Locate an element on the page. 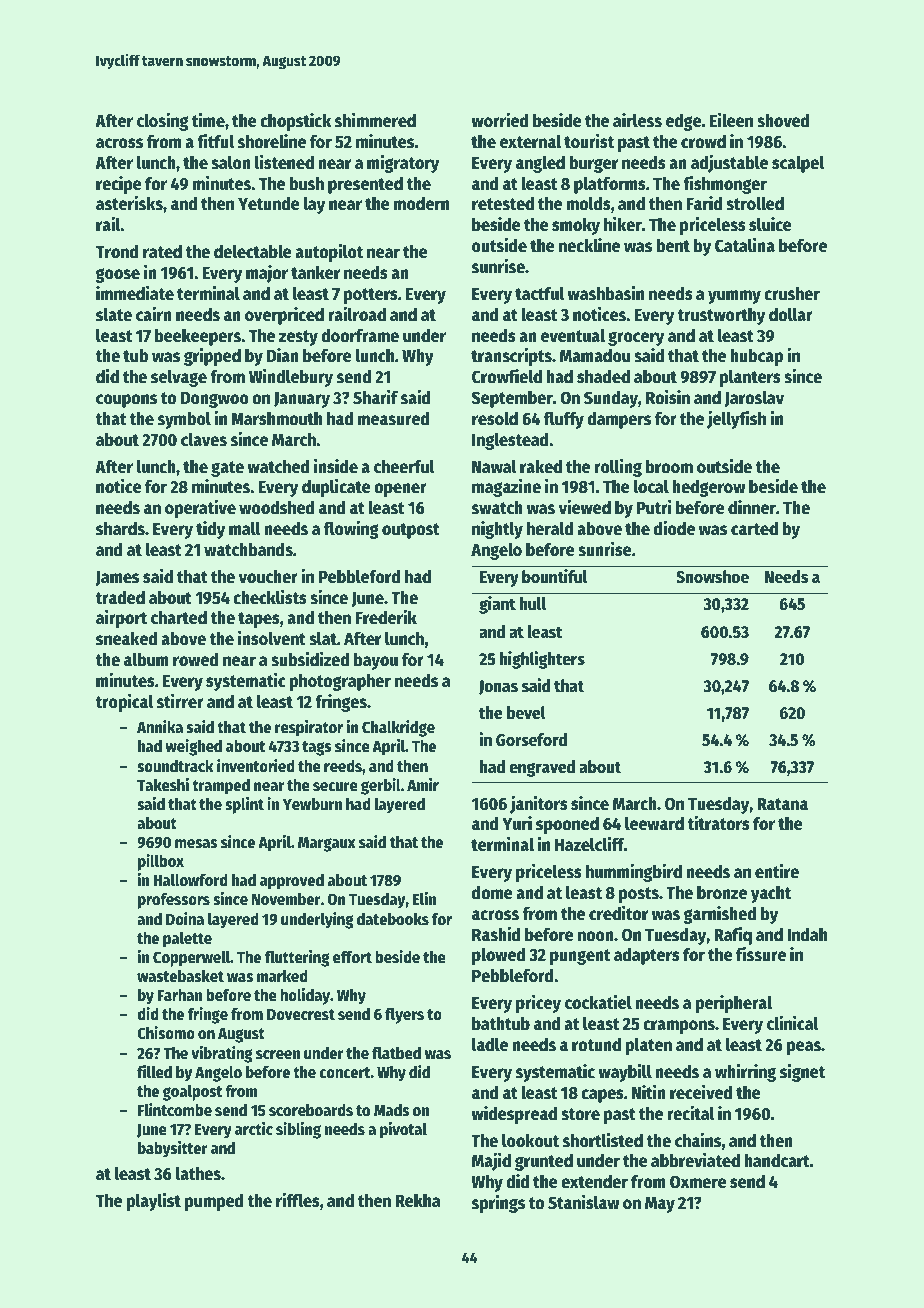 This page has height=1308, width=924. Ratana is located at coordinates (782, 804).
